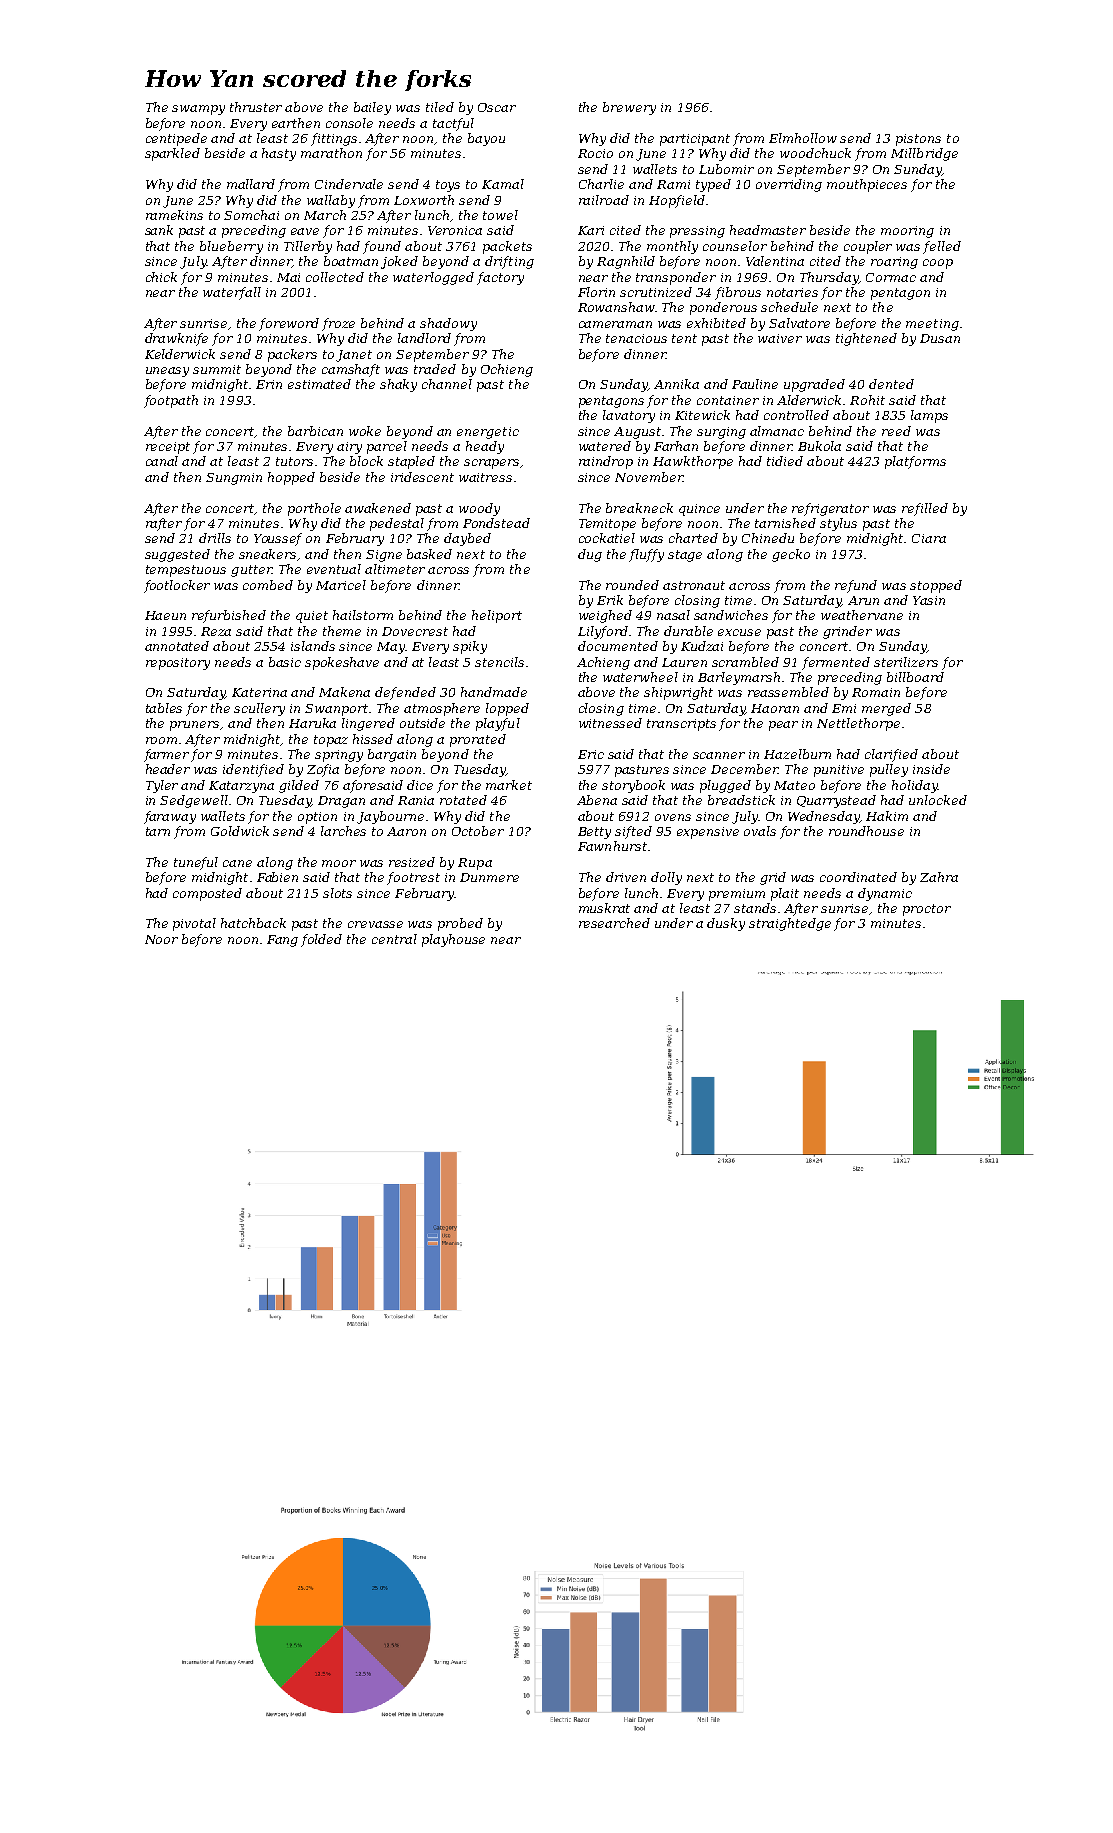  Describe the element at coordinates (331, 201) in the screenshot. I see `wallaby` at that location.
